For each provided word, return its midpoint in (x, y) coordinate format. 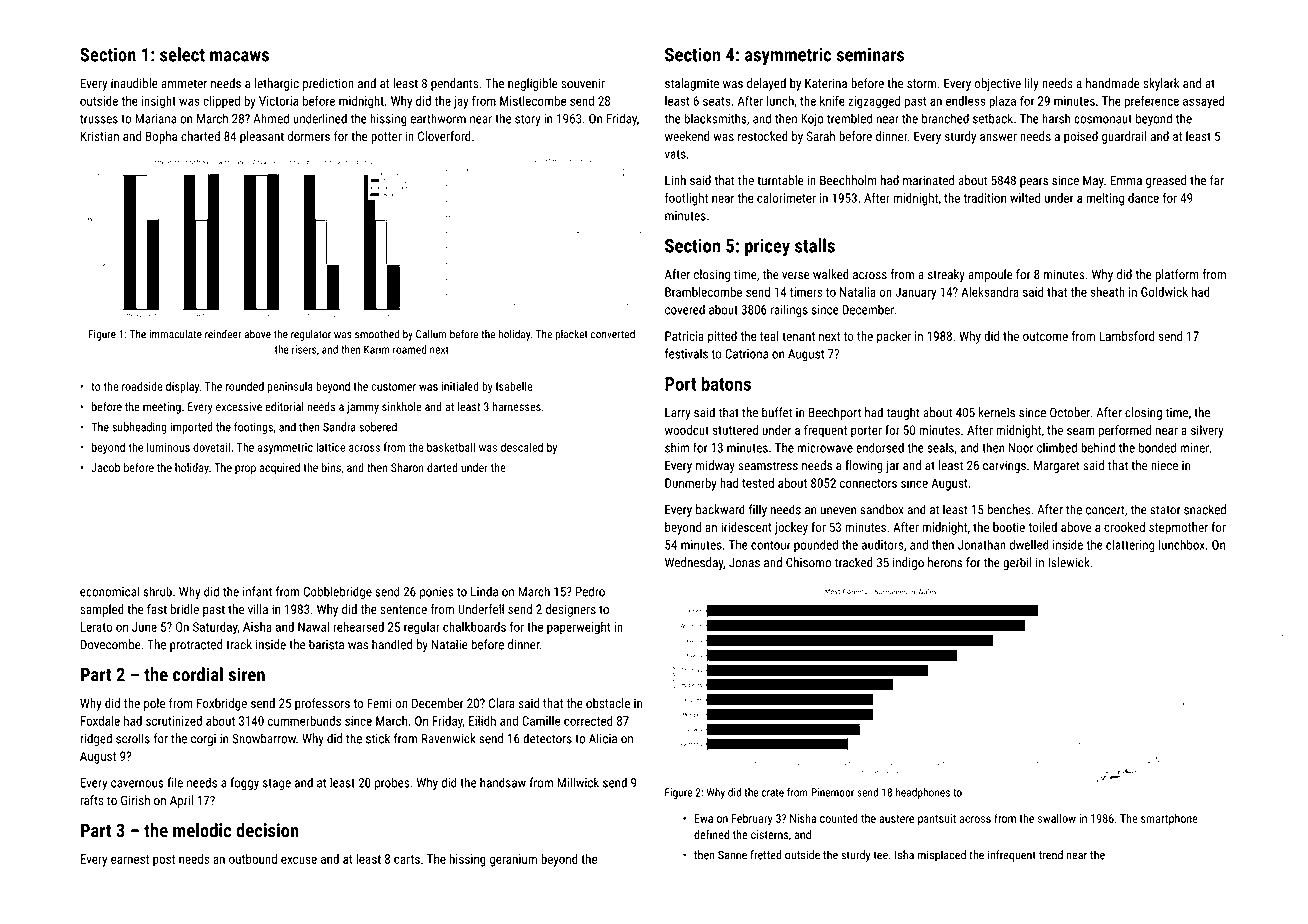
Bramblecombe (703, 292)
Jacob (105, 467)
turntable (780, 180)
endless (965, 101)
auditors (883, 545)
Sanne (732, 855)
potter (386, 138)
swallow (1057, 818)
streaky (946, 275)
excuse (299, 860)
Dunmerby (691, 484)
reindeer (223, 334)
